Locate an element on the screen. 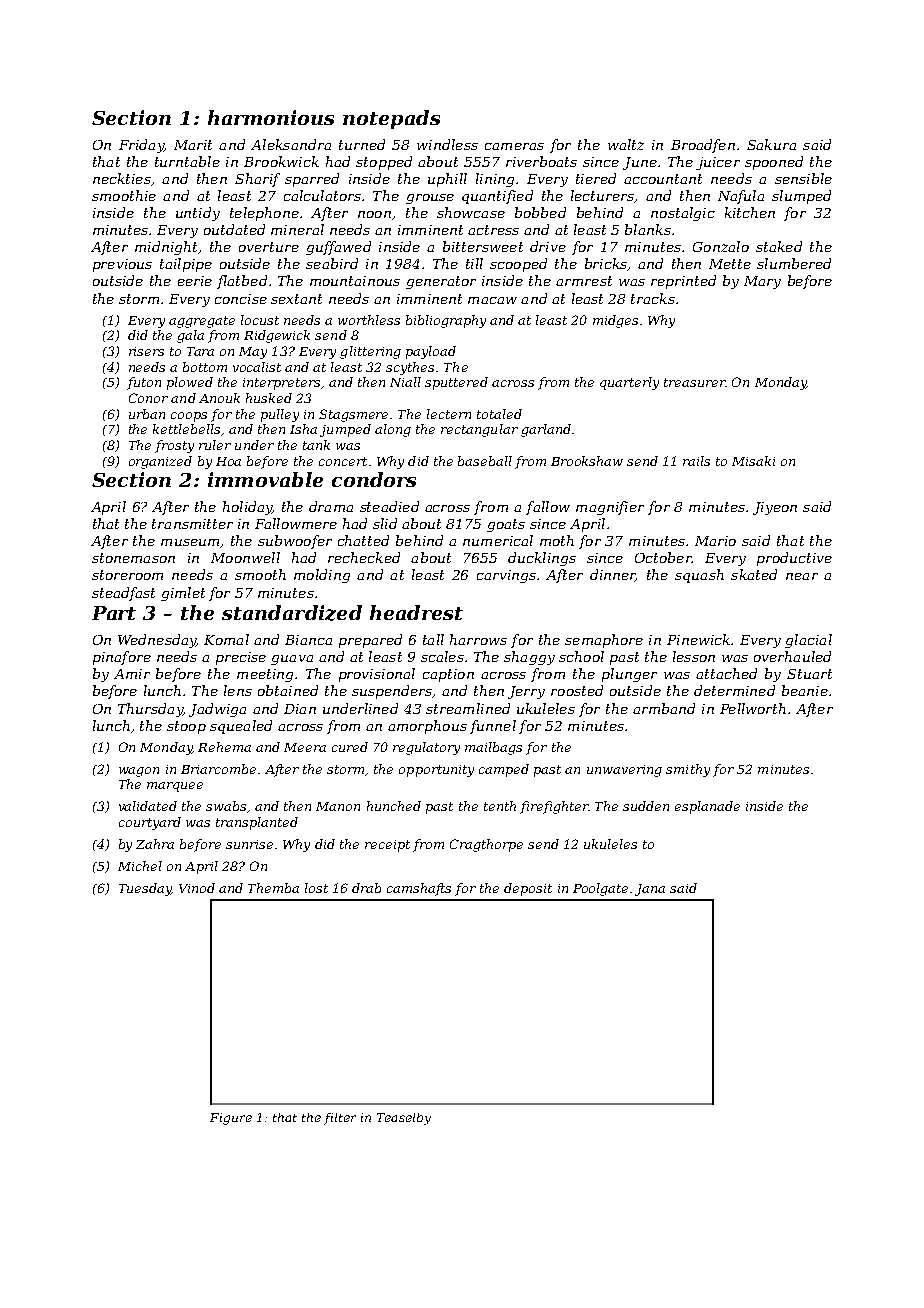 The image size is (924, 1308). cameras is located at coordinates (514, 146).
